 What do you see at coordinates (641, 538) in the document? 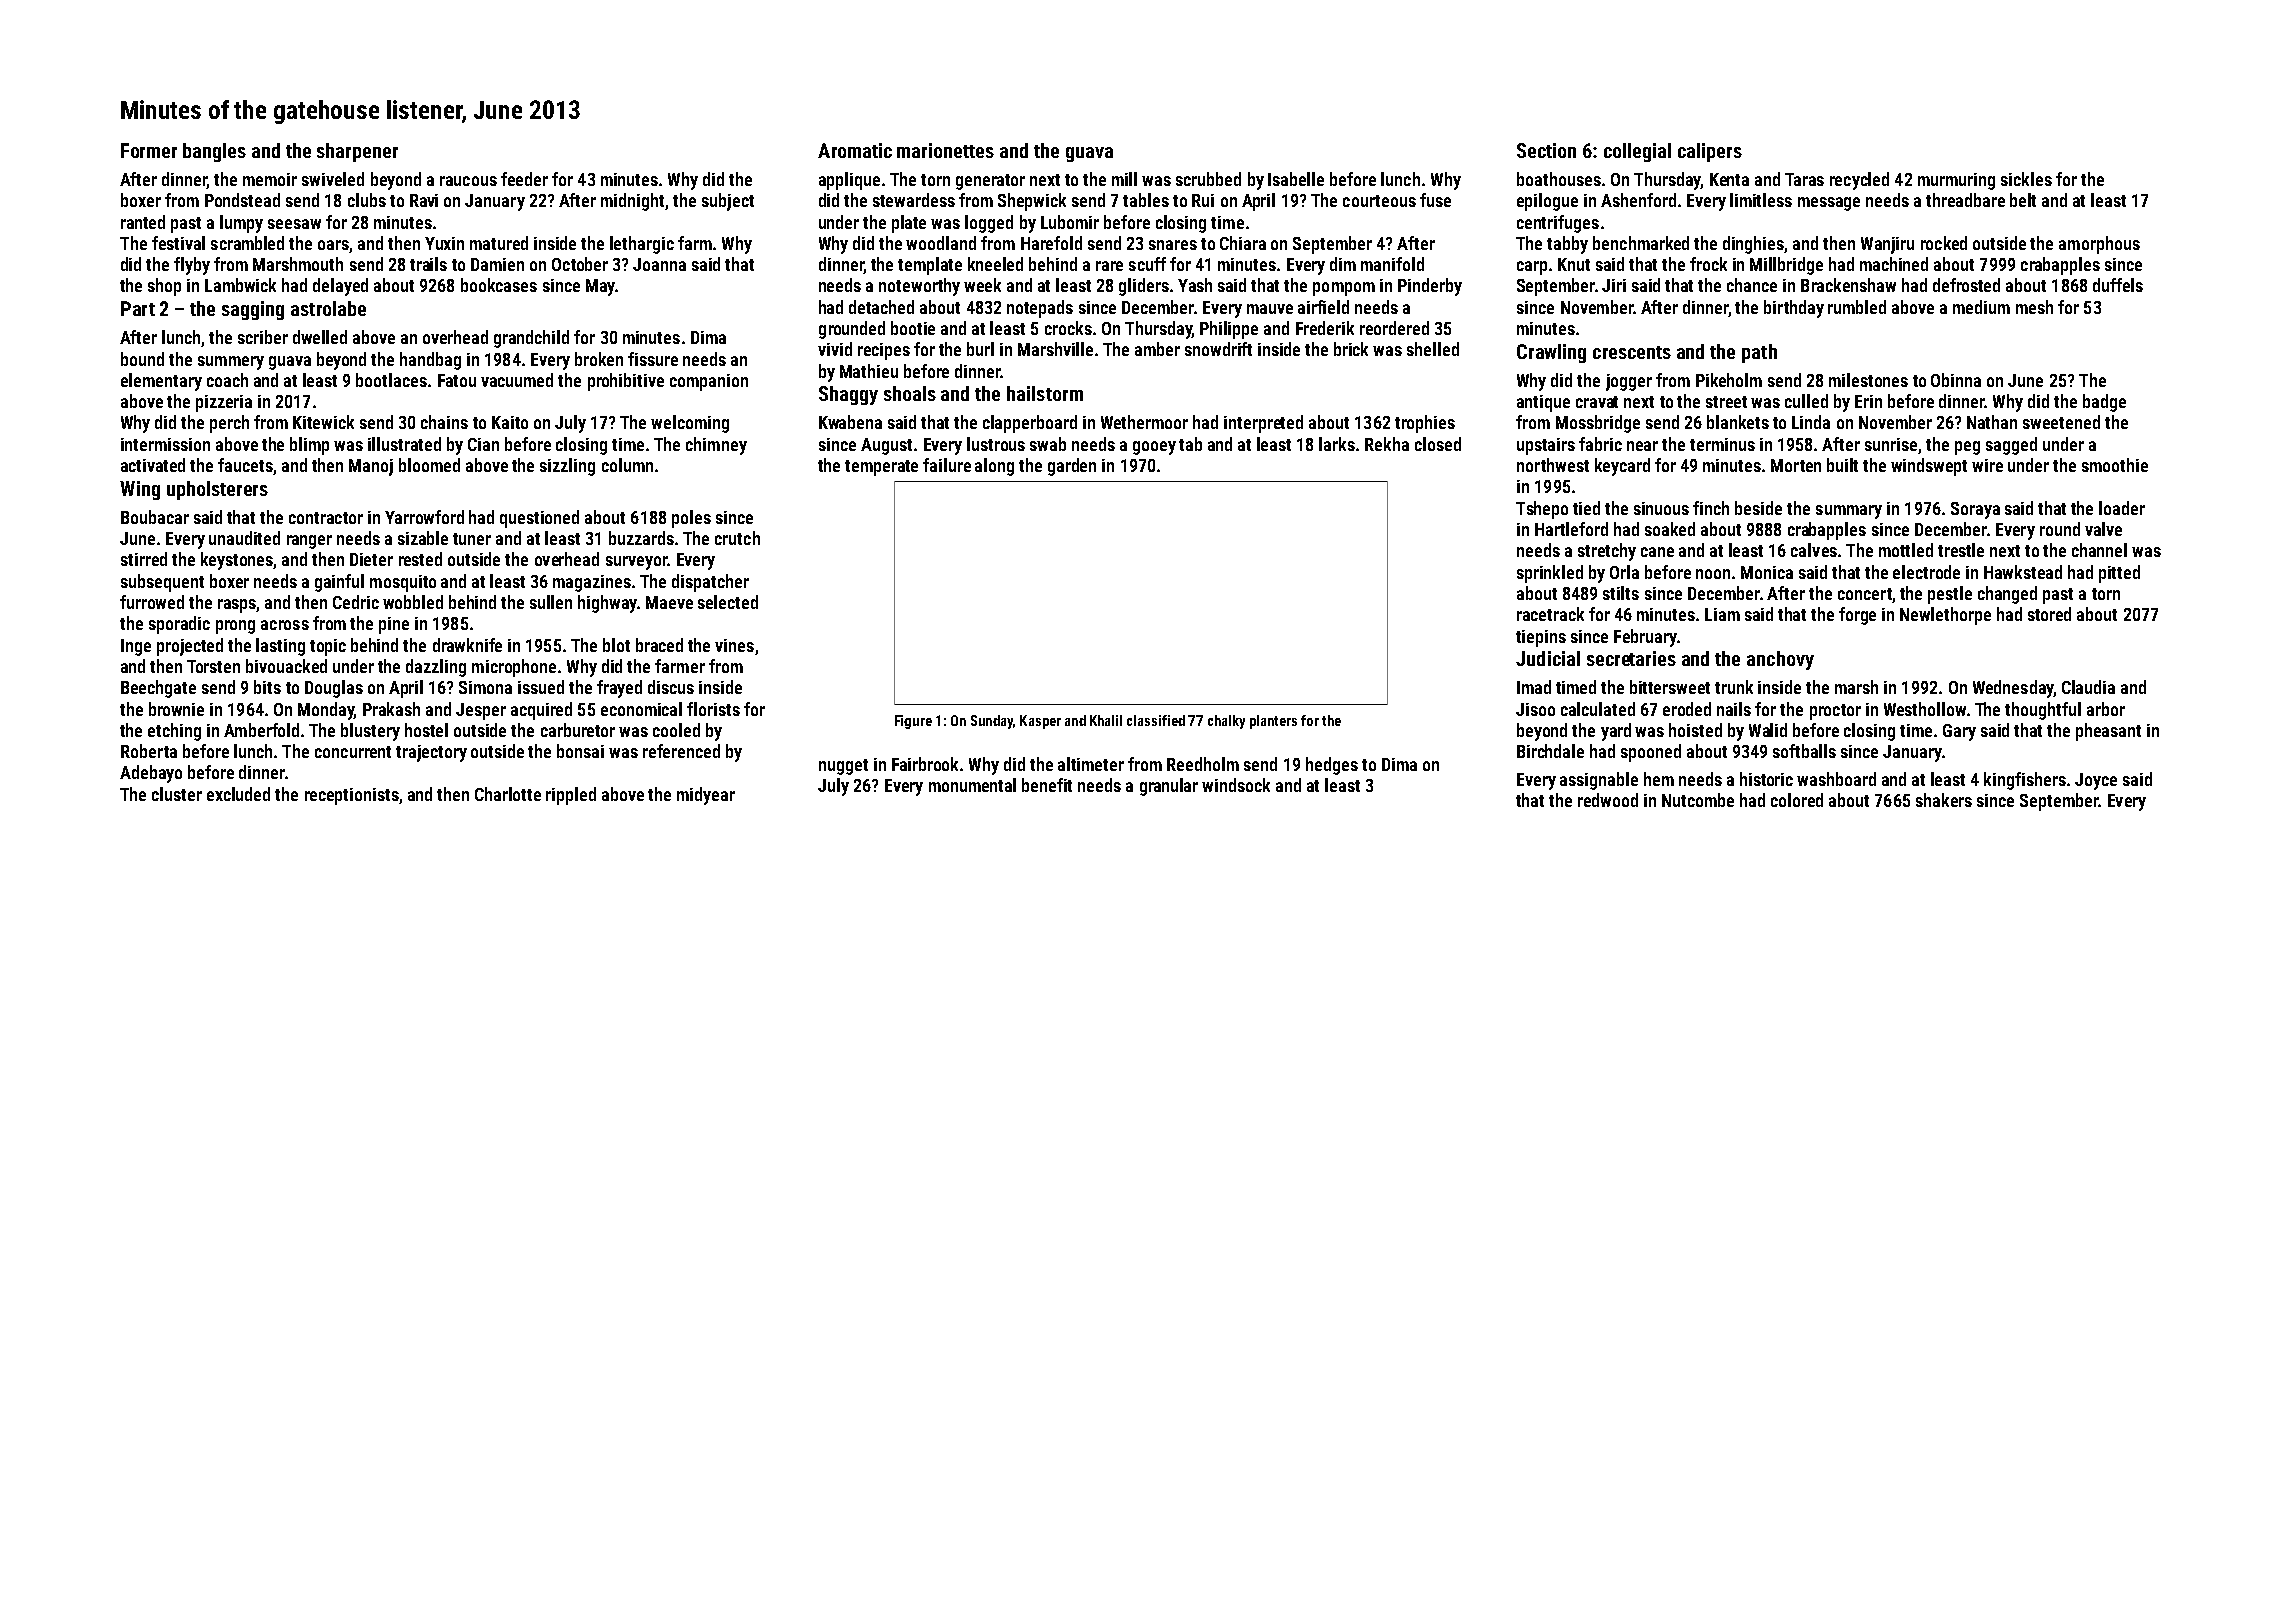
I see `buzzards` at bounding box center [641, 538].
